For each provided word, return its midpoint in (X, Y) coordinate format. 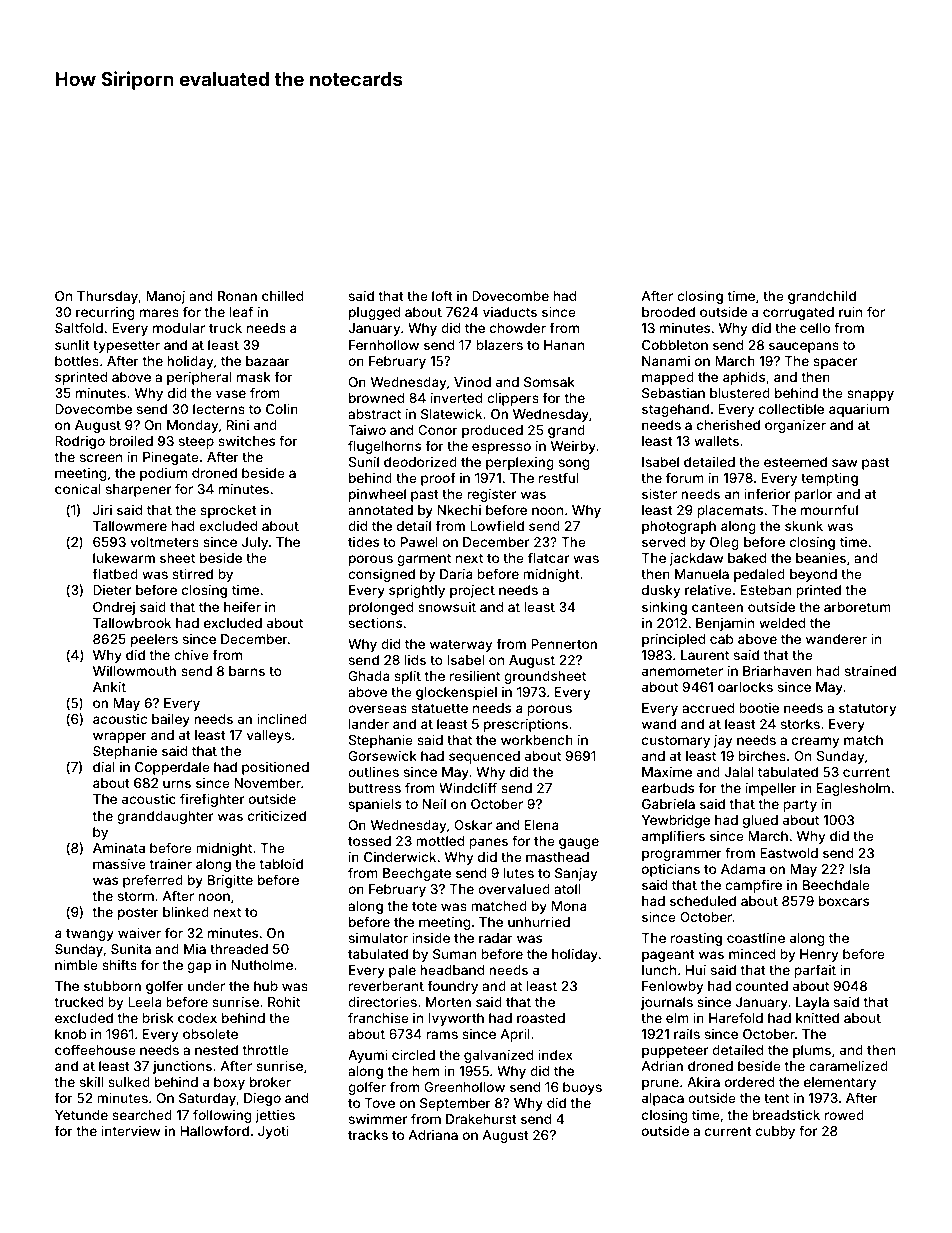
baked (747, 558)
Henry (819, 955)
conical (78, 488)
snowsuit (447, 607)
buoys (582, 1088)
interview (130, 1130)
